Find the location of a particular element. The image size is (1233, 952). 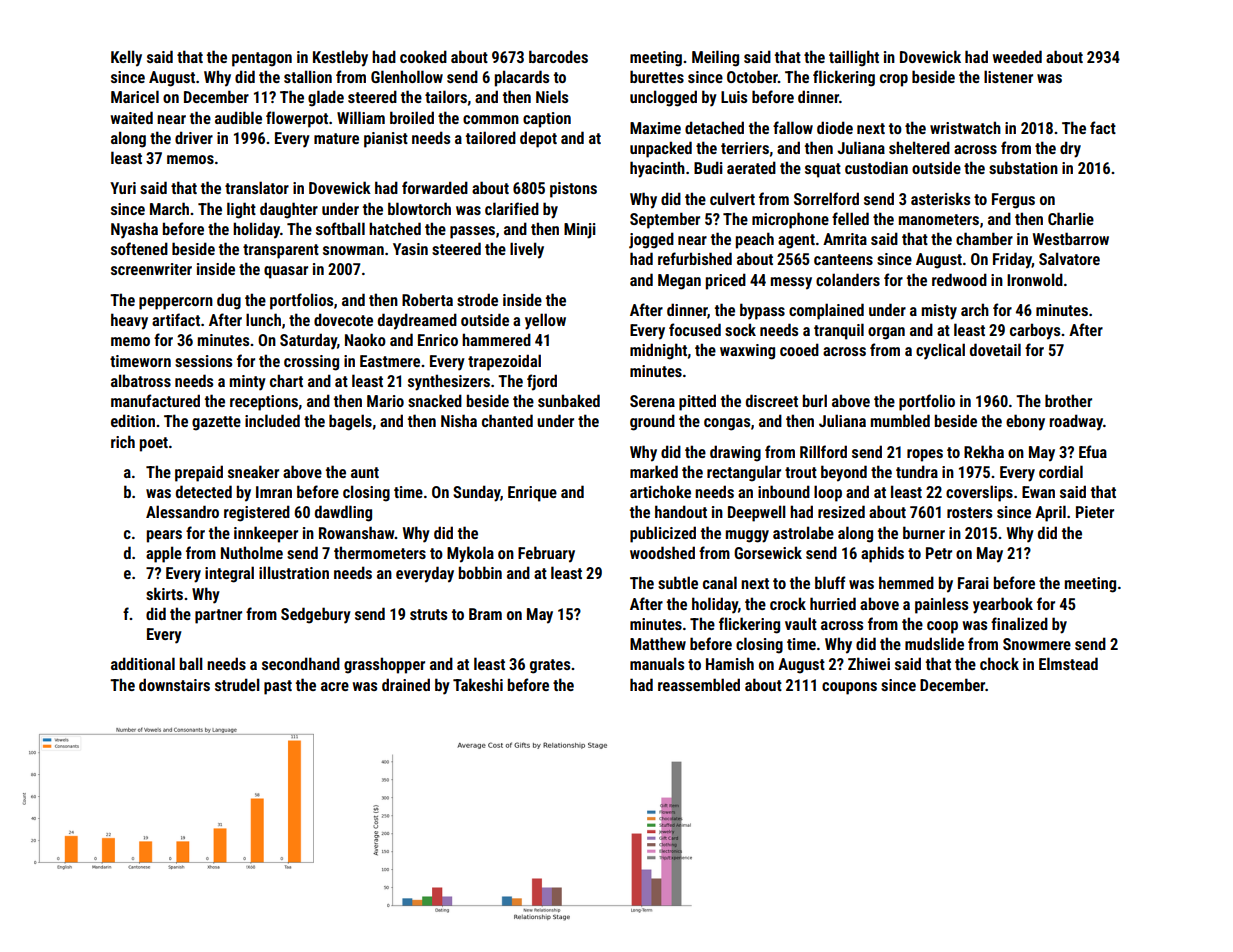

barcodes is located at coordinates (558, 56).
